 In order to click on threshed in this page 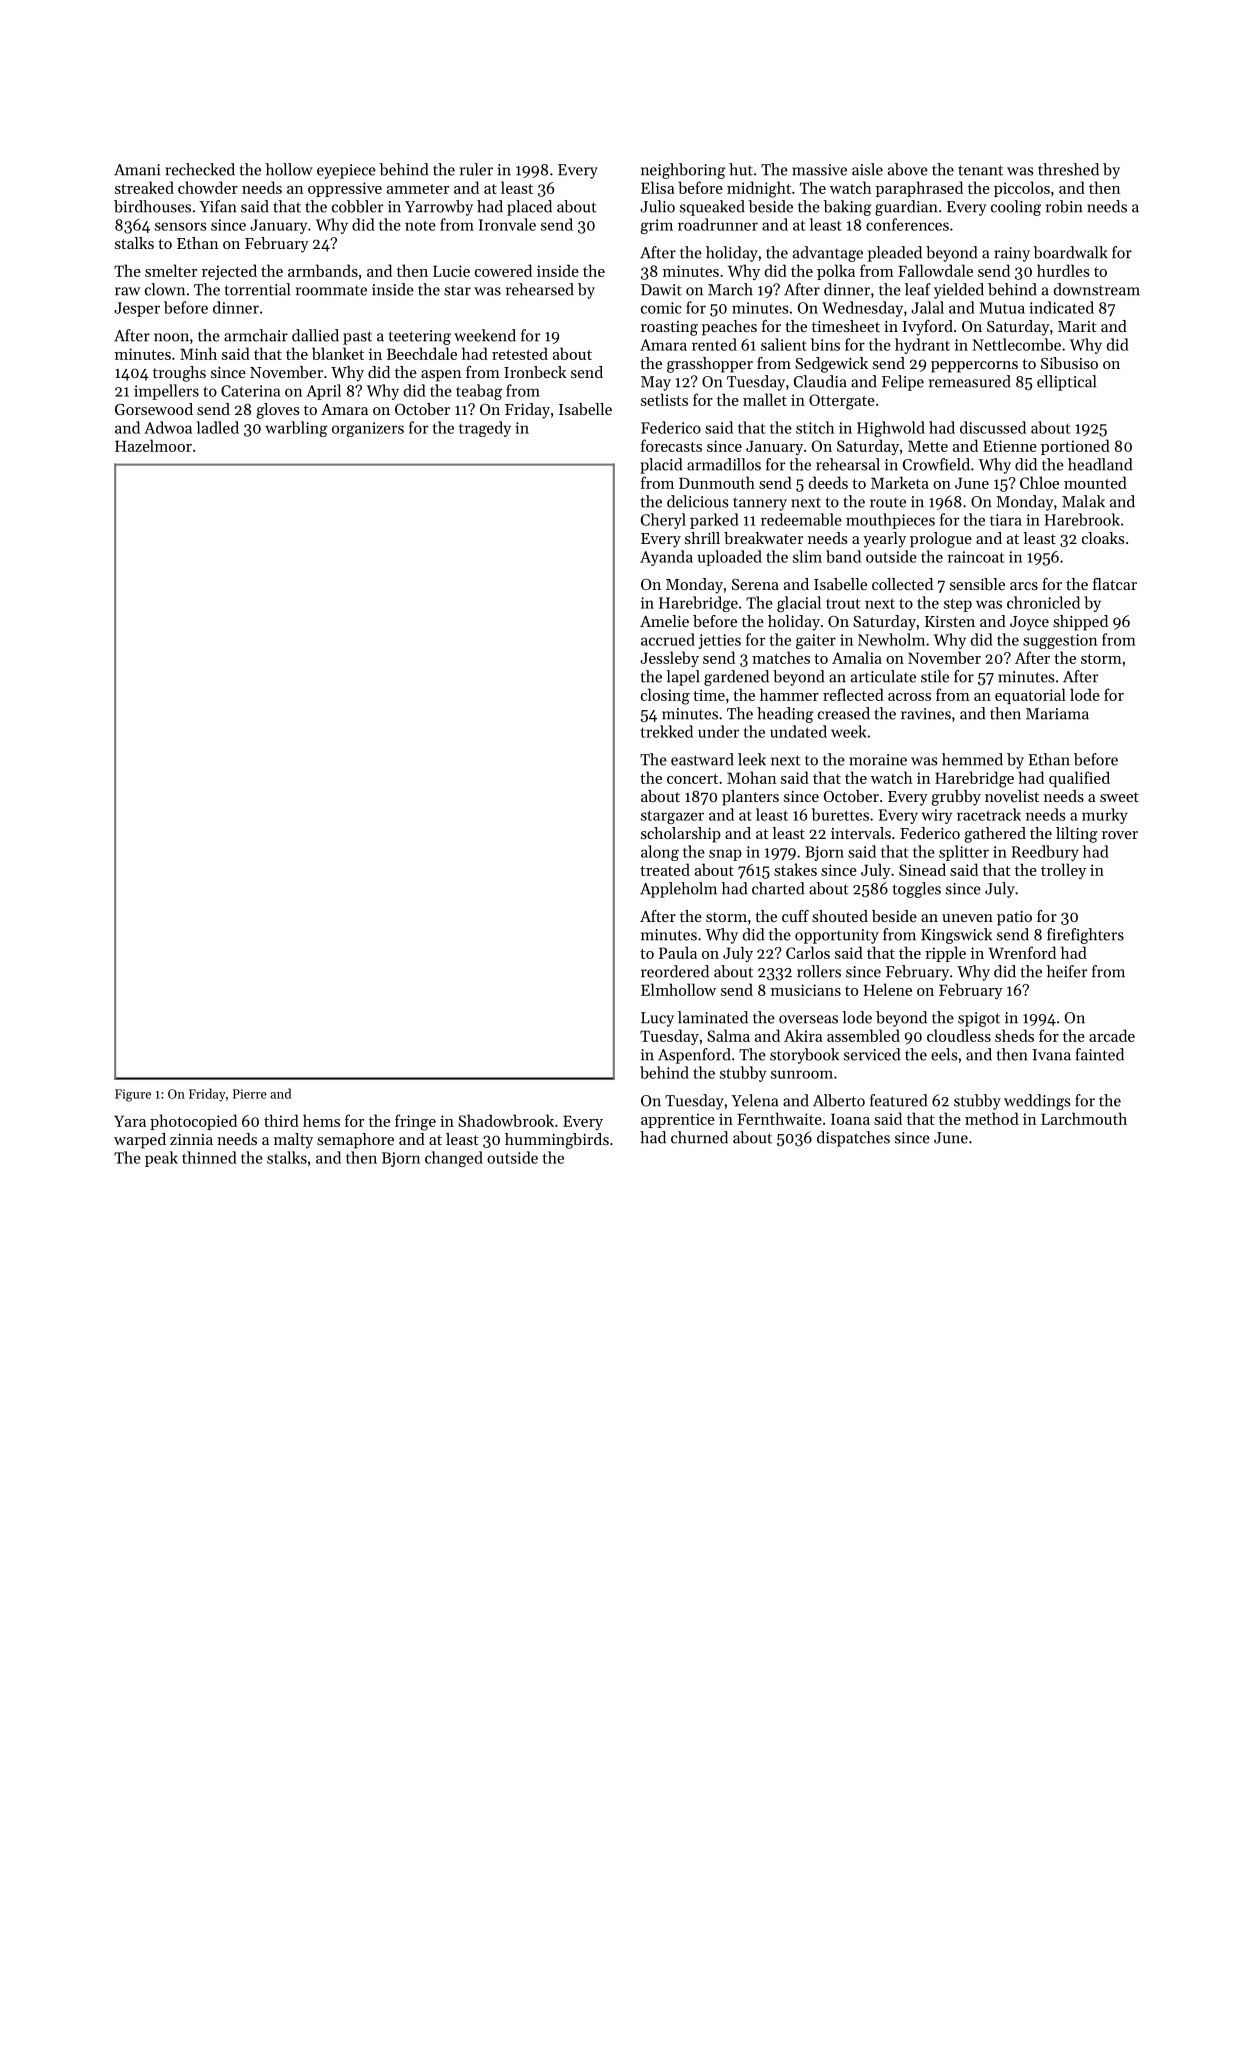, I will do `click(1068, 169)`.
